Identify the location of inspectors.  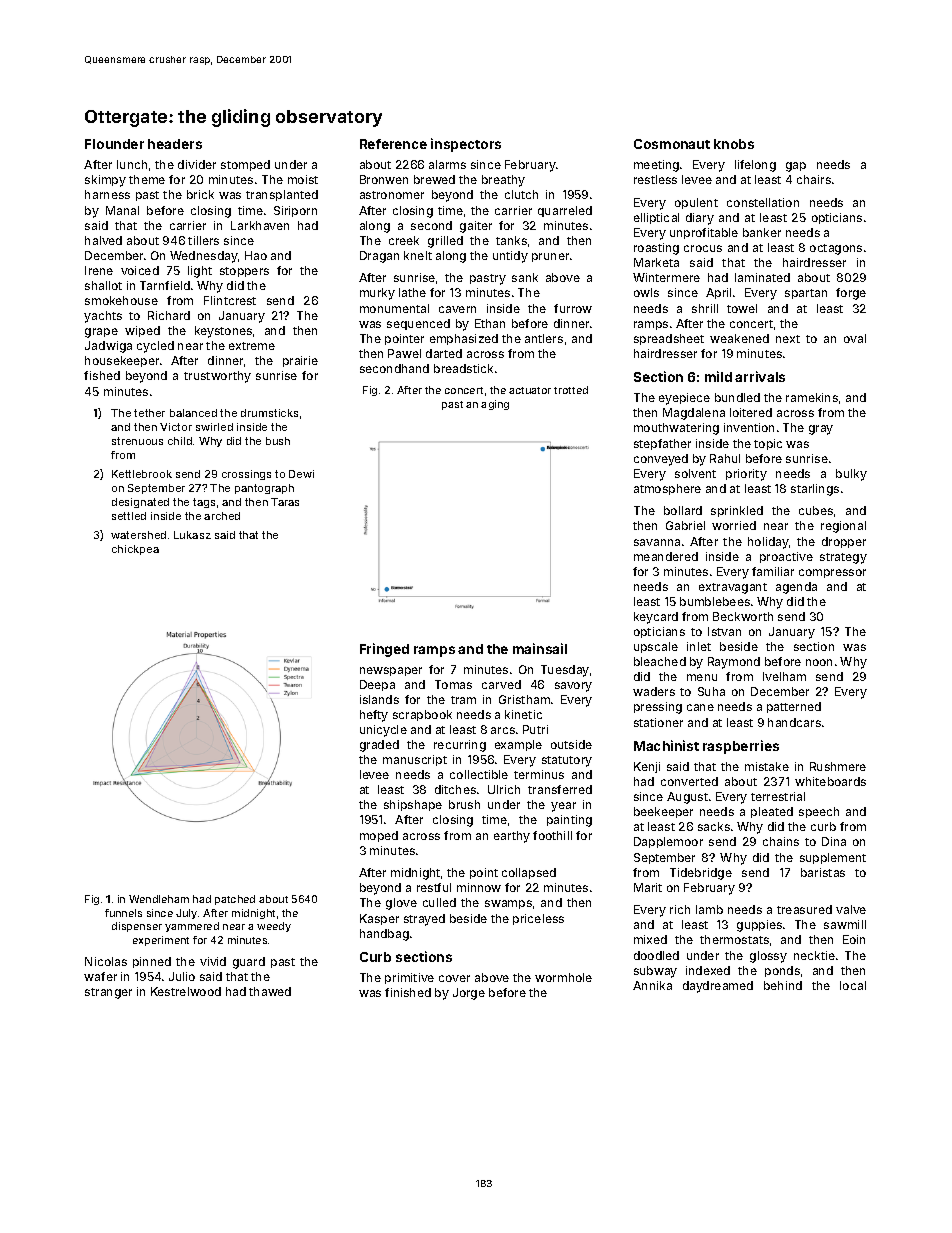
(466, 145).
